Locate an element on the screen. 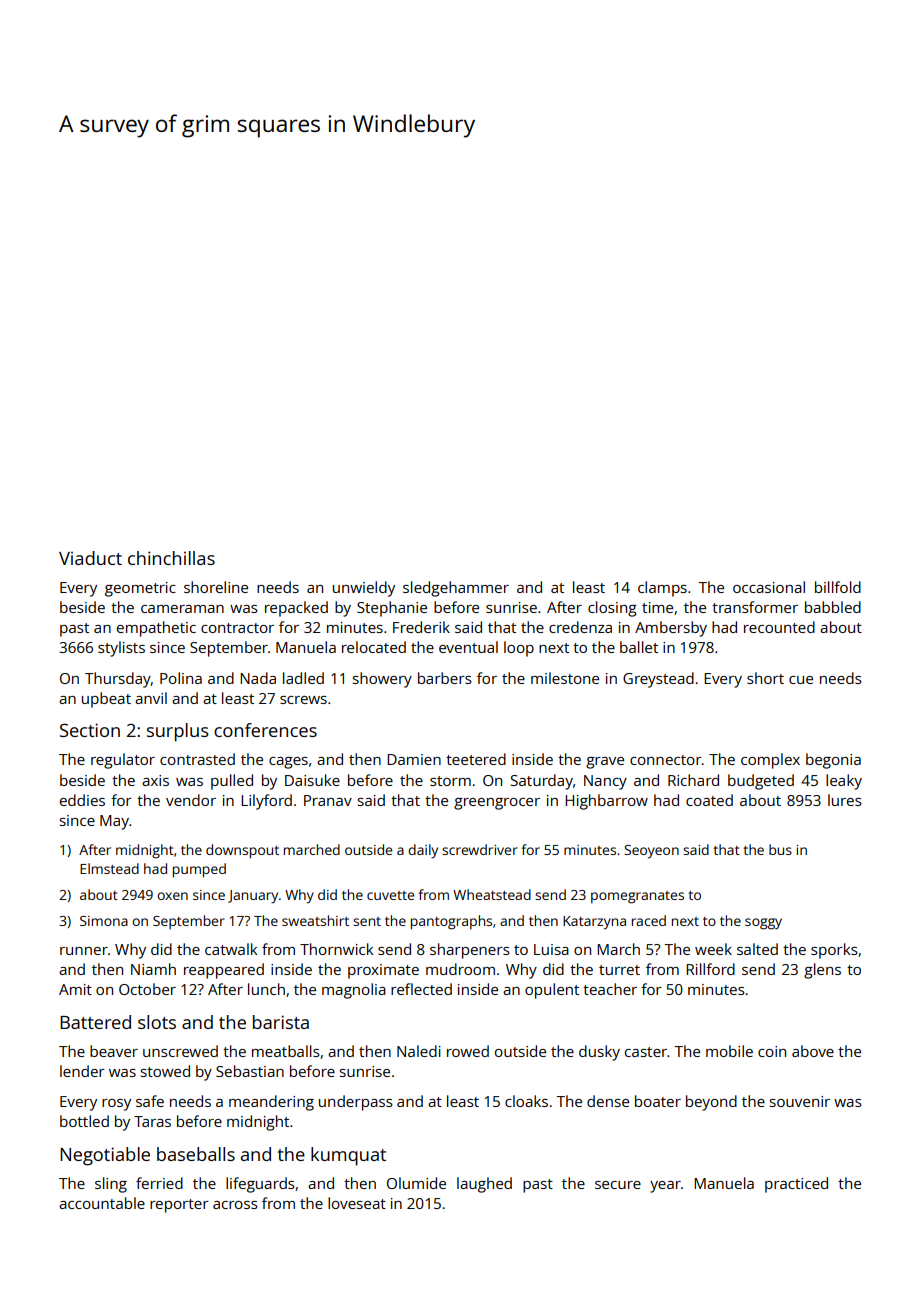  across is located at coordinates (235, 1205).
